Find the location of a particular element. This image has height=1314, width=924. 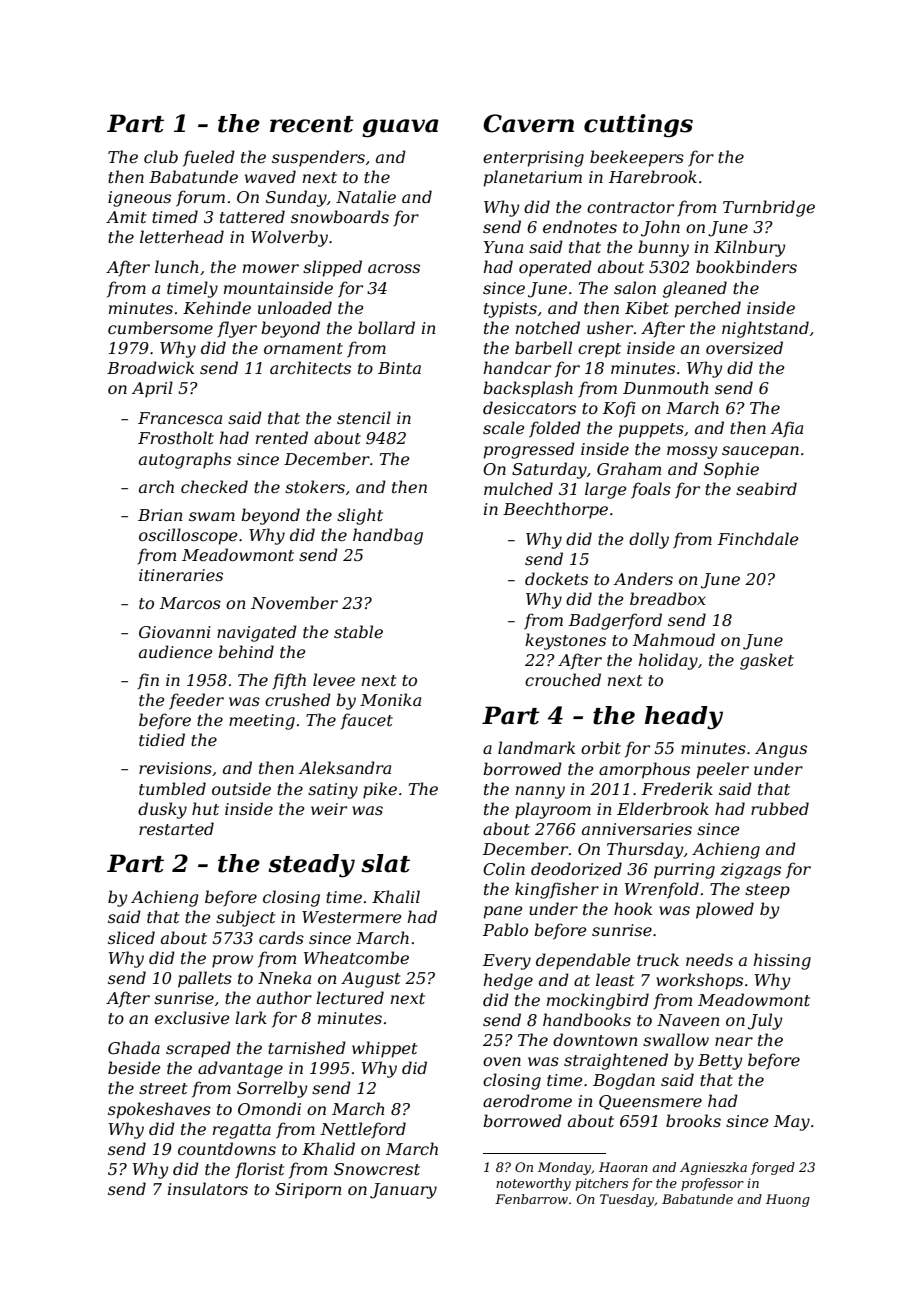

mockingbird is located at coordinates (598, 1001).
